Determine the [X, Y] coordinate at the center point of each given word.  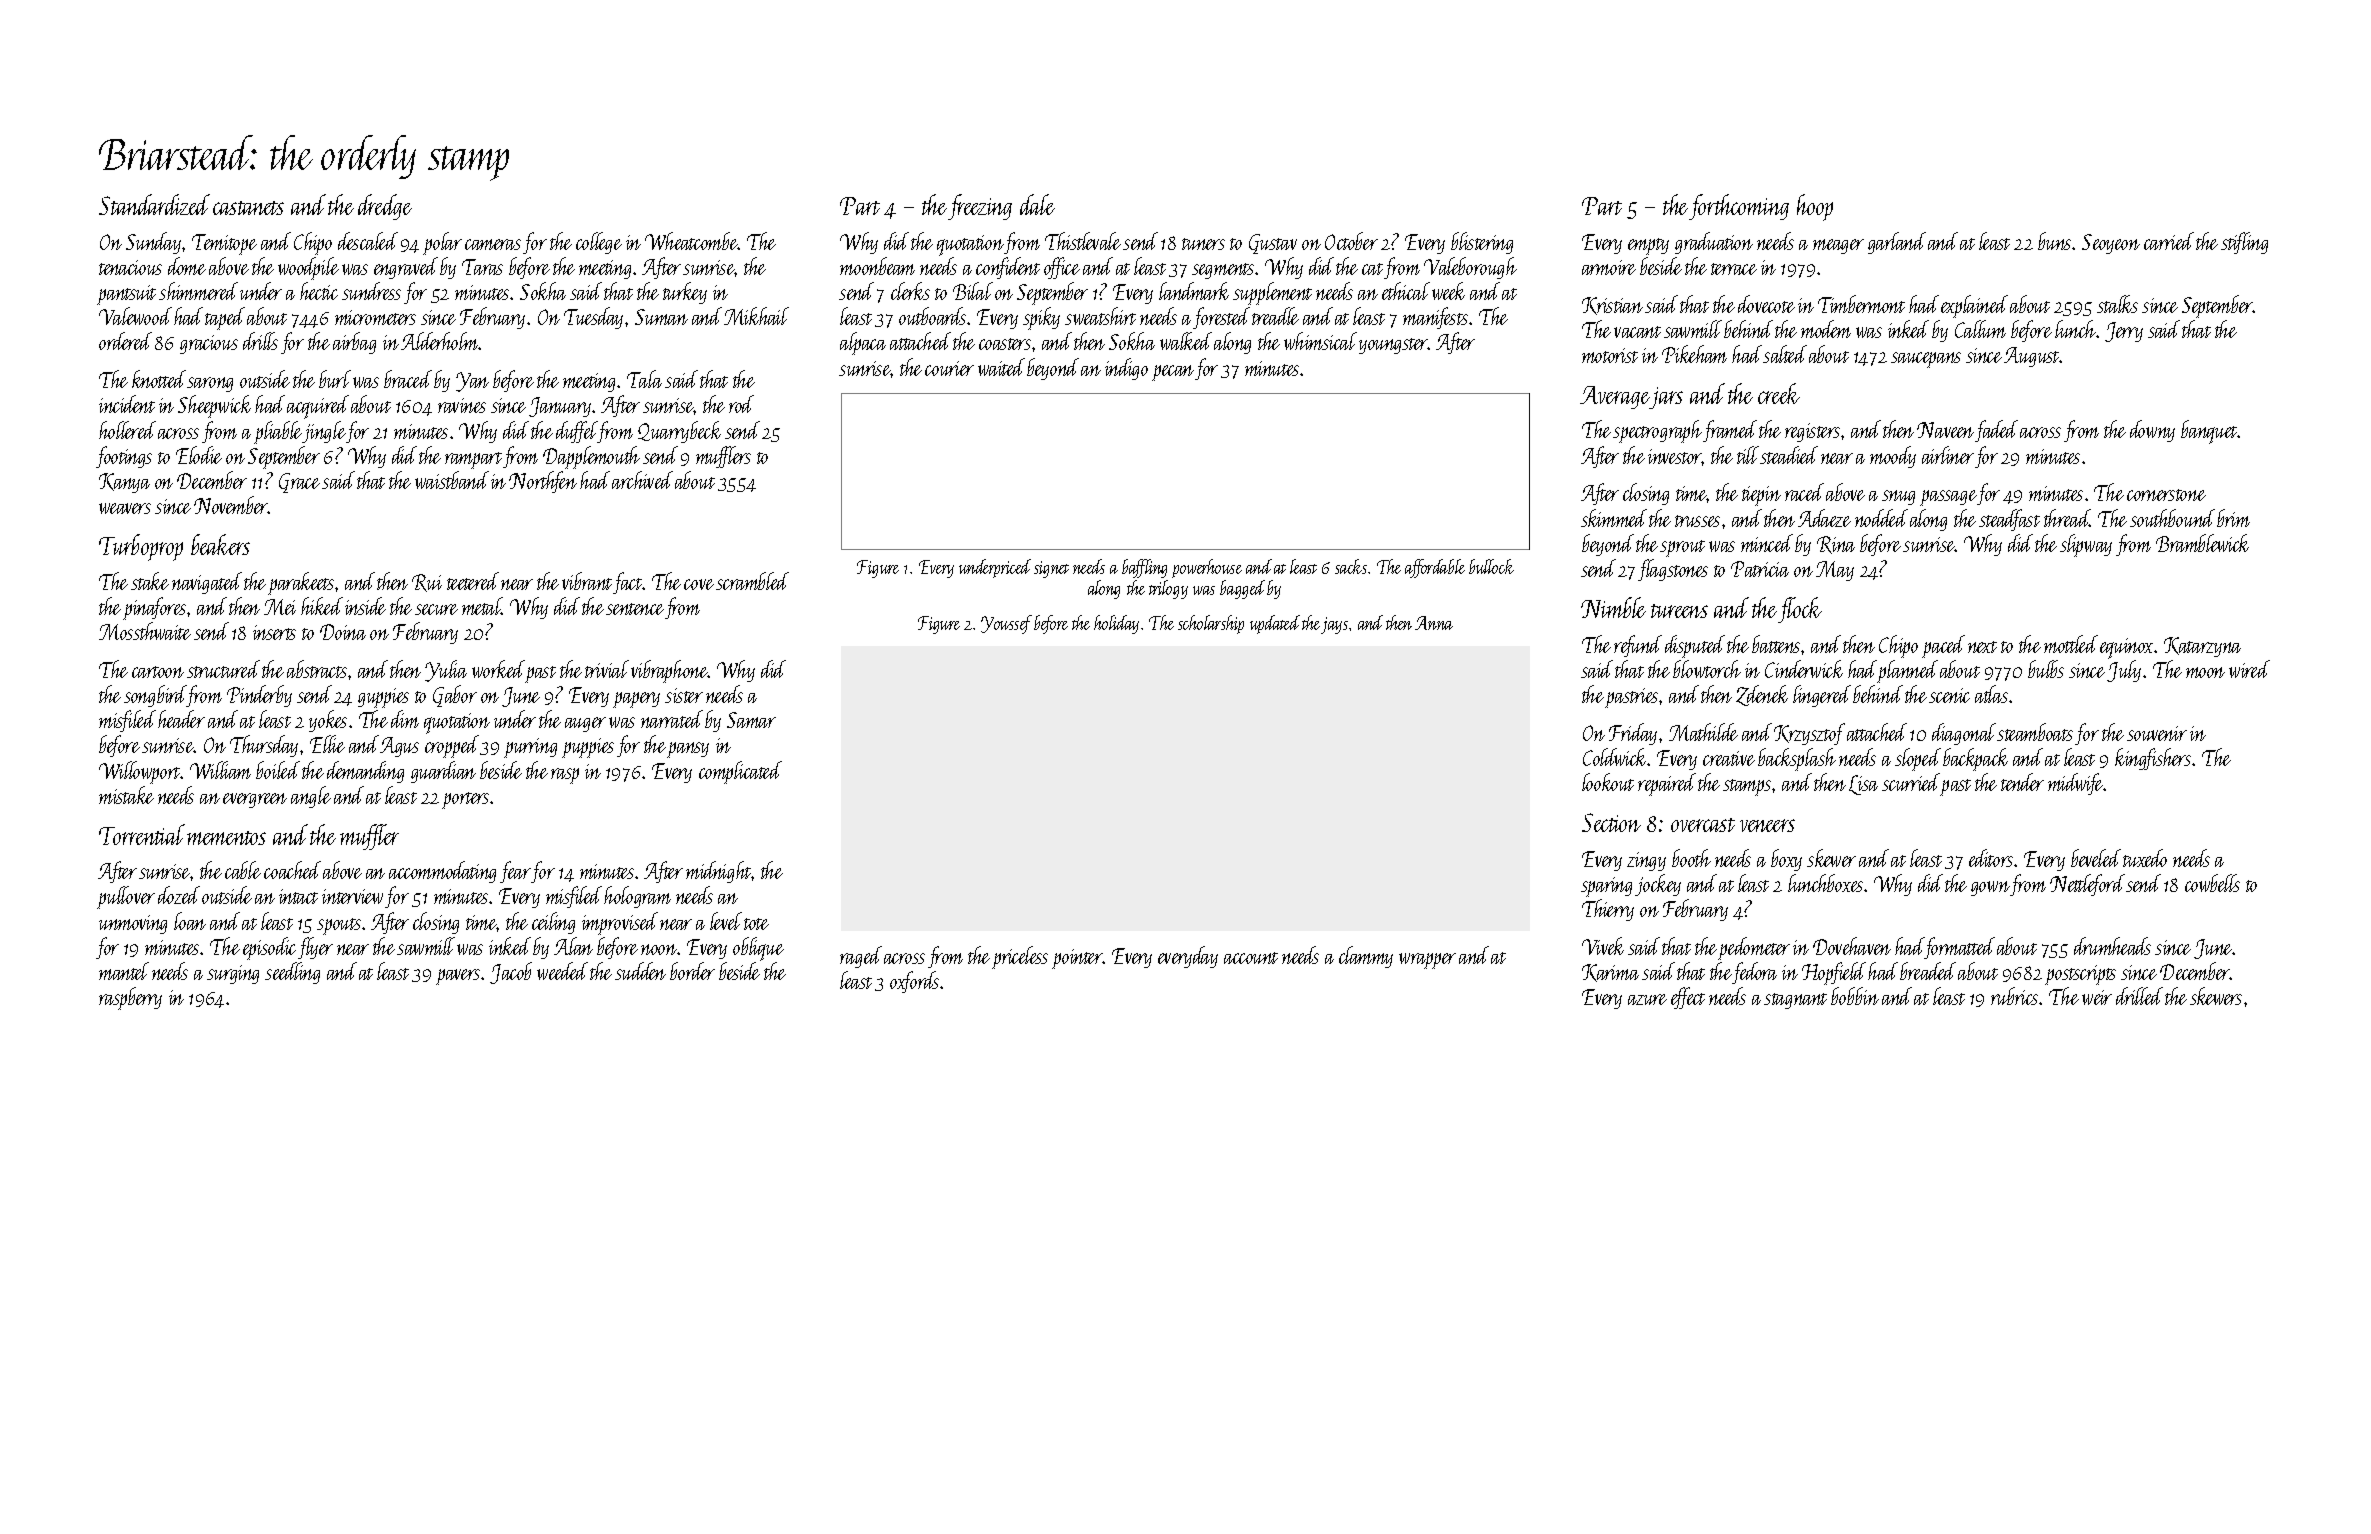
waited [1001, 367]
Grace [299, 483]
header [181, 719]
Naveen [1945, 430]
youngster [1393, 346]
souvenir [2157, 733]
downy [2152, 431]
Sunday [153, 243]
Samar [751, 720]
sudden [640, 971]
